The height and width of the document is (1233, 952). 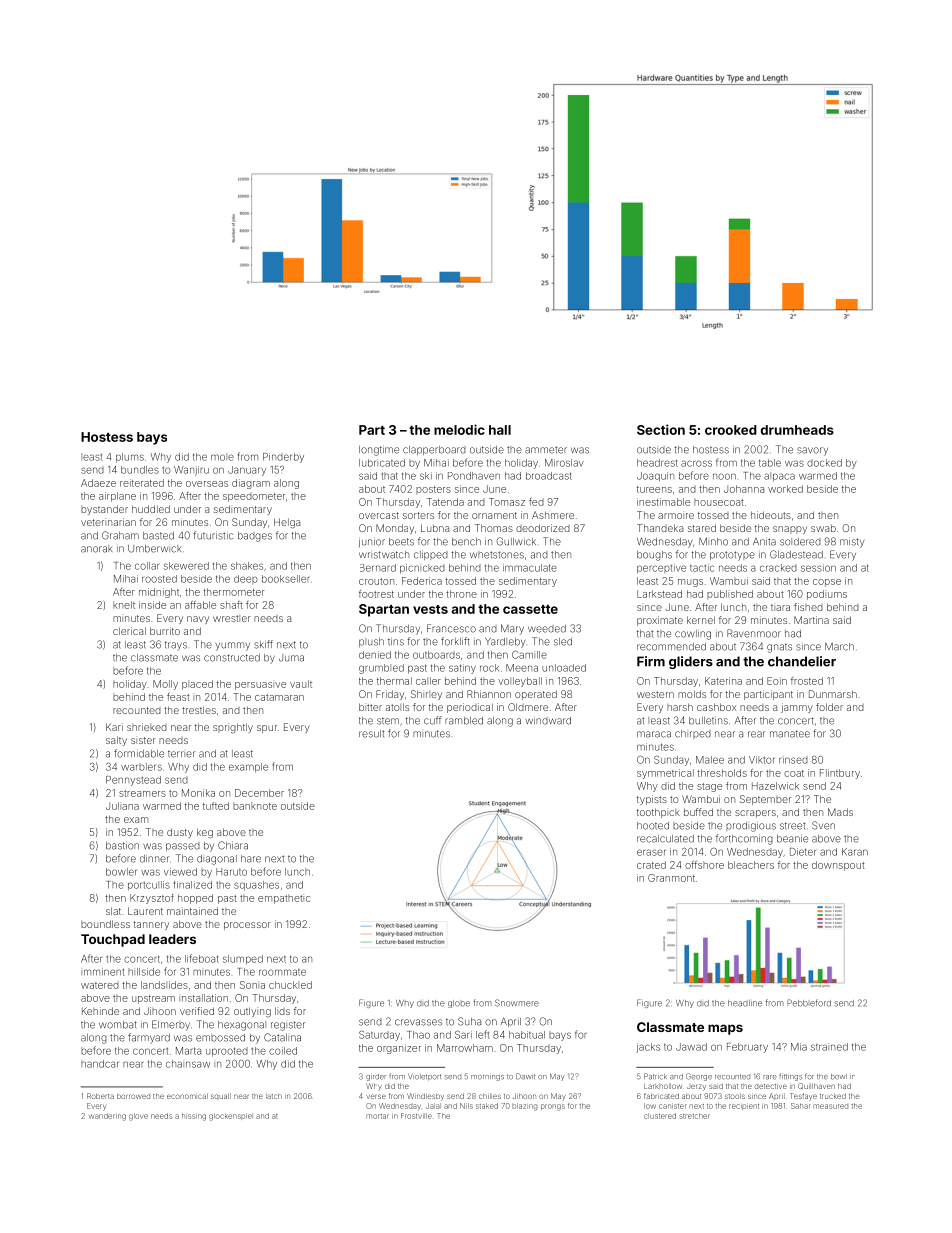 What do you see at coordinates (153, 999) in the document?
I see `upstream` at bounding box center [153, 999].
